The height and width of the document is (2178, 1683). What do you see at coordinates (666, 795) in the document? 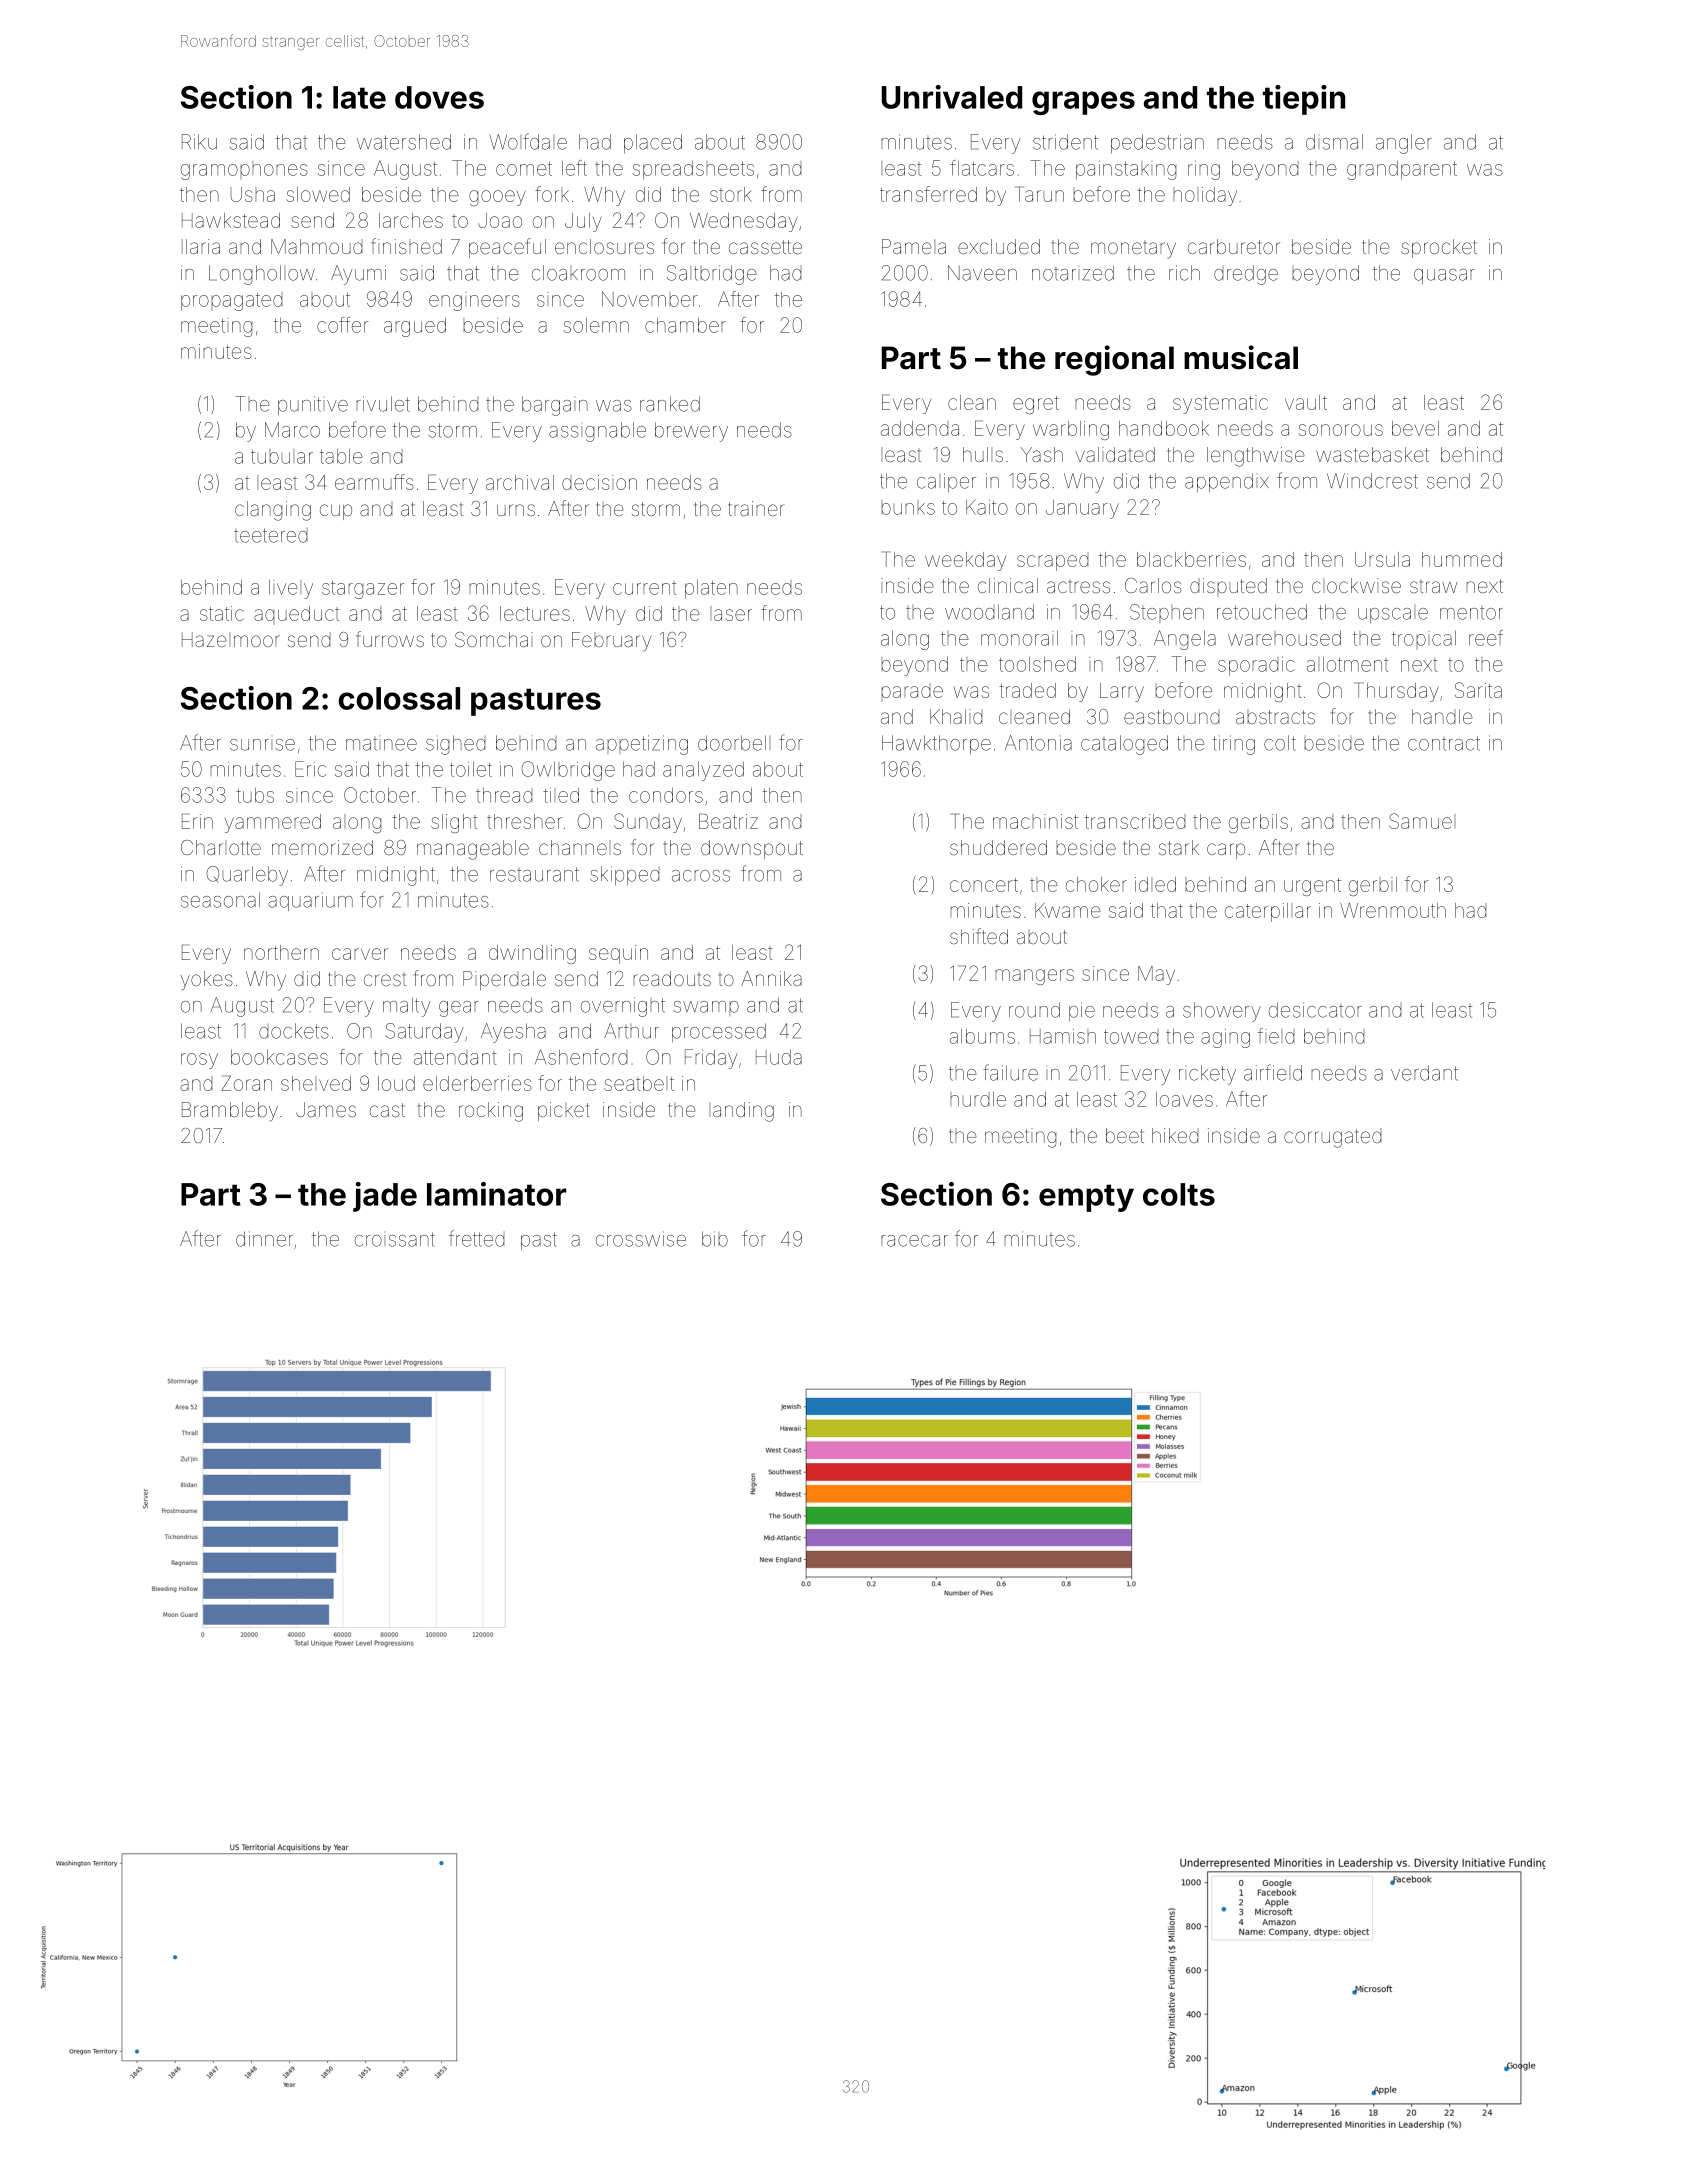
I see `condors` at bounding box center [666, 795].
